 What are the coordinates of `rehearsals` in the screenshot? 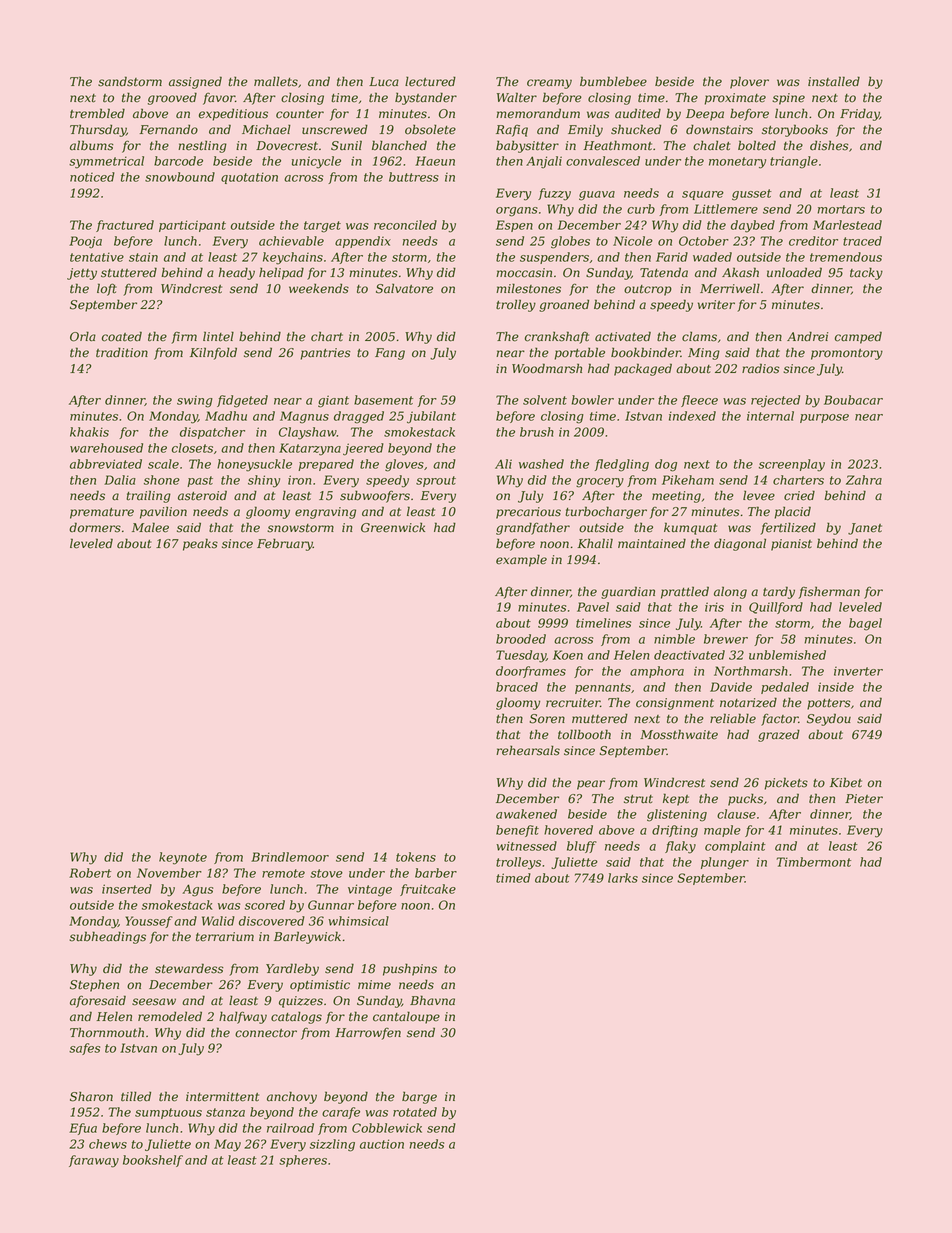 It's located at (528, 751).
